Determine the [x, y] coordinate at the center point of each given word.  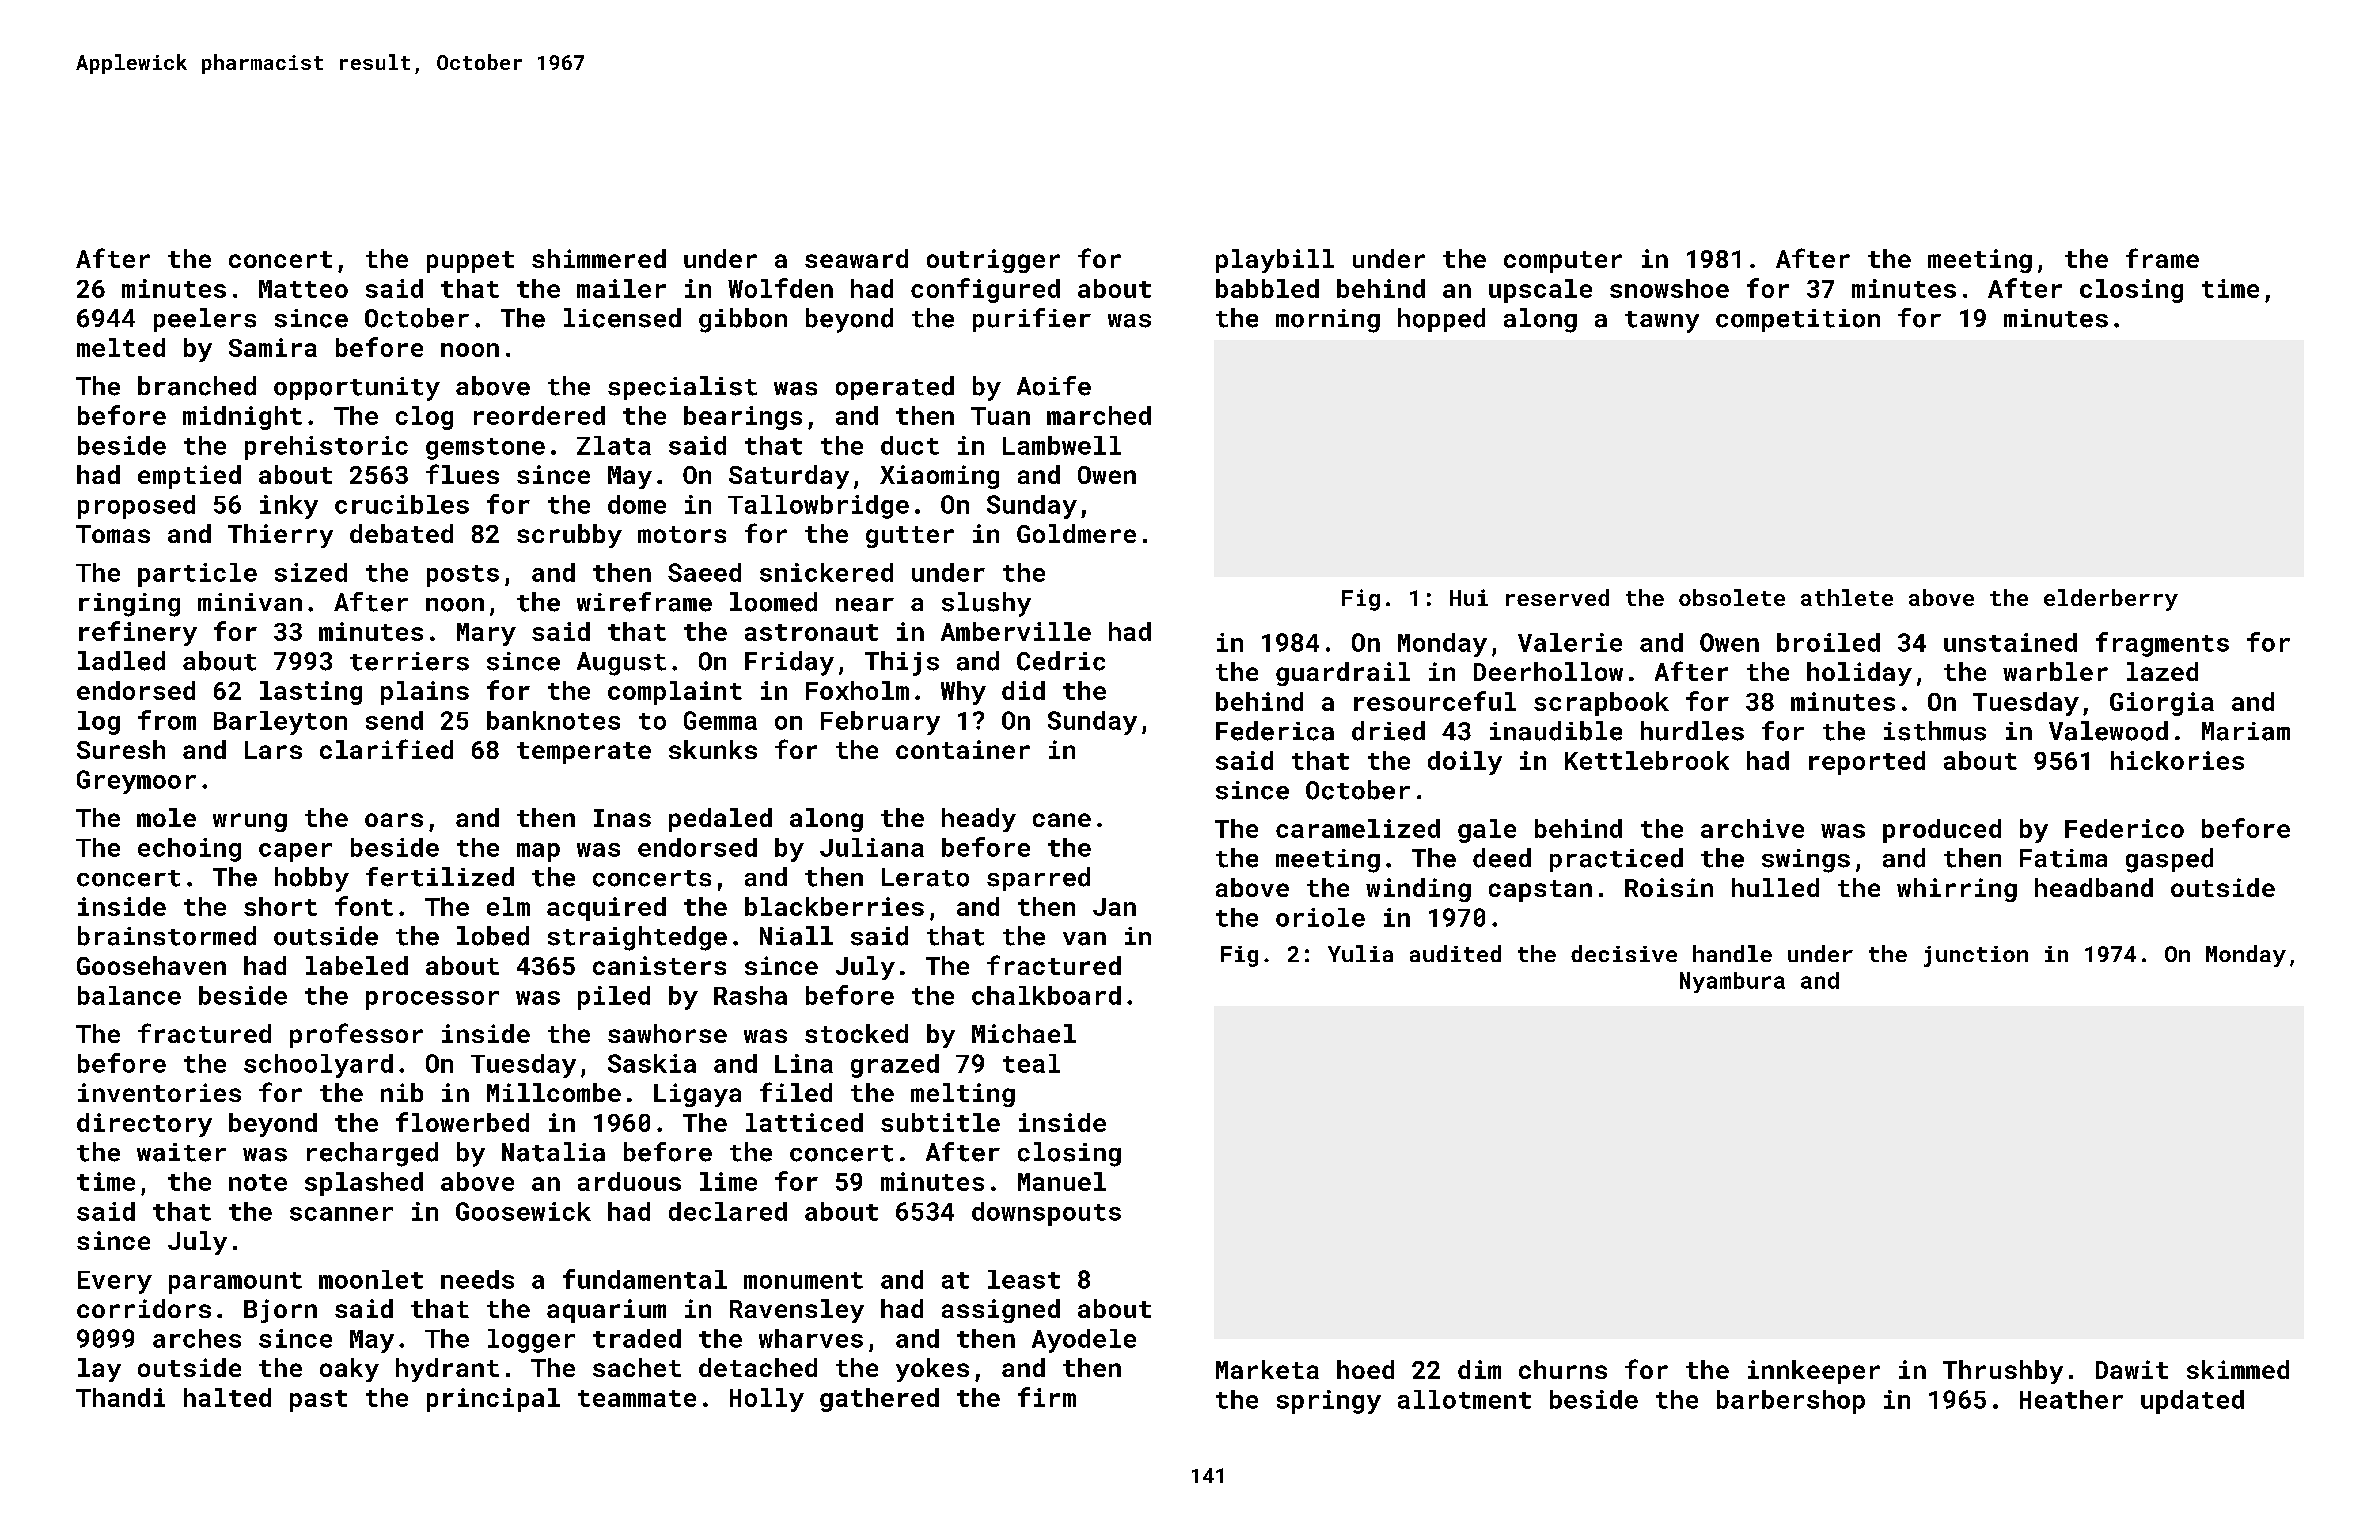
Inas [622, 818]
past [318, 1401]
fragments [2162, 644]
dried [1388, 731]
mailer [621, 288]
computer [1563, 262]
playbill [1275, 261]
